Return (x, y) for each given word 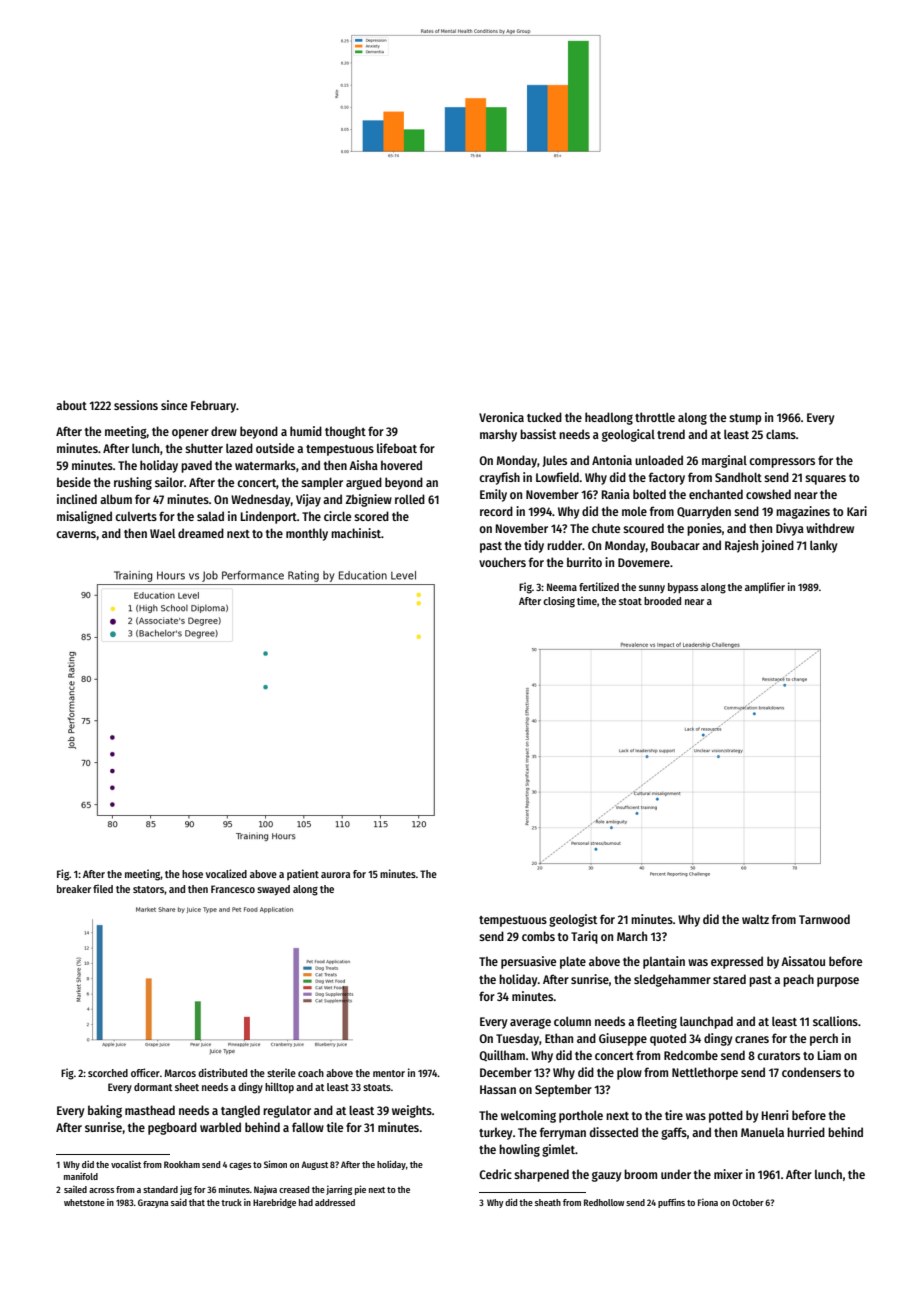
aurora (335, 875)
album (116, 499)
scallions (835, 1021)
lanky (823, 546)
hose (192, 874)
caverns (76, 534)
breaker (74, 889)
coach (311, 1073)
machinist (356, 533)
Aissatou (803, 961)
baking (105, 1111)
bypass (683, 588)
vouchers (502, 562)
